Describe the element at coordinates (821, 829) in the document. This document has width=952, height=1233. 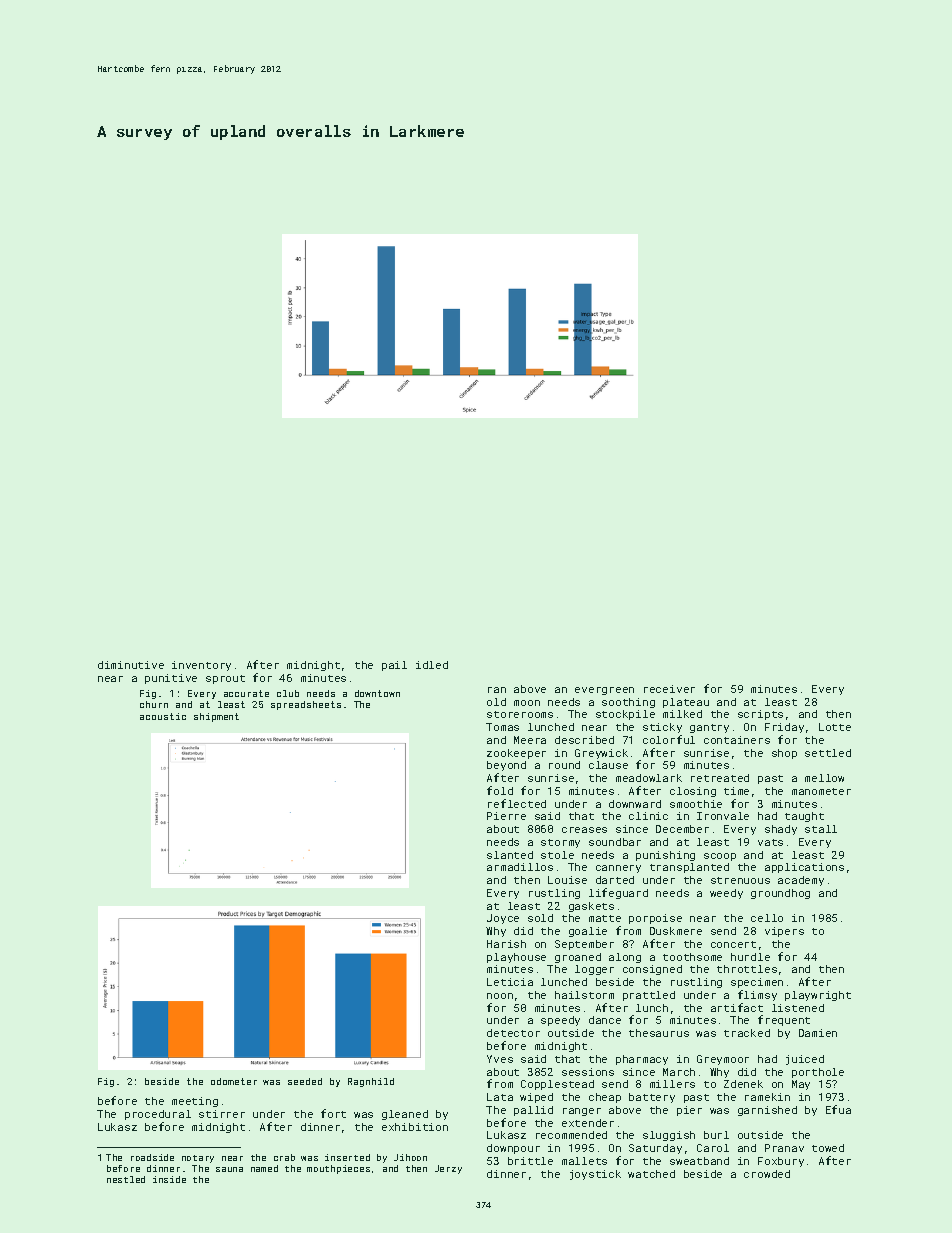
I see `stall` at that location.
